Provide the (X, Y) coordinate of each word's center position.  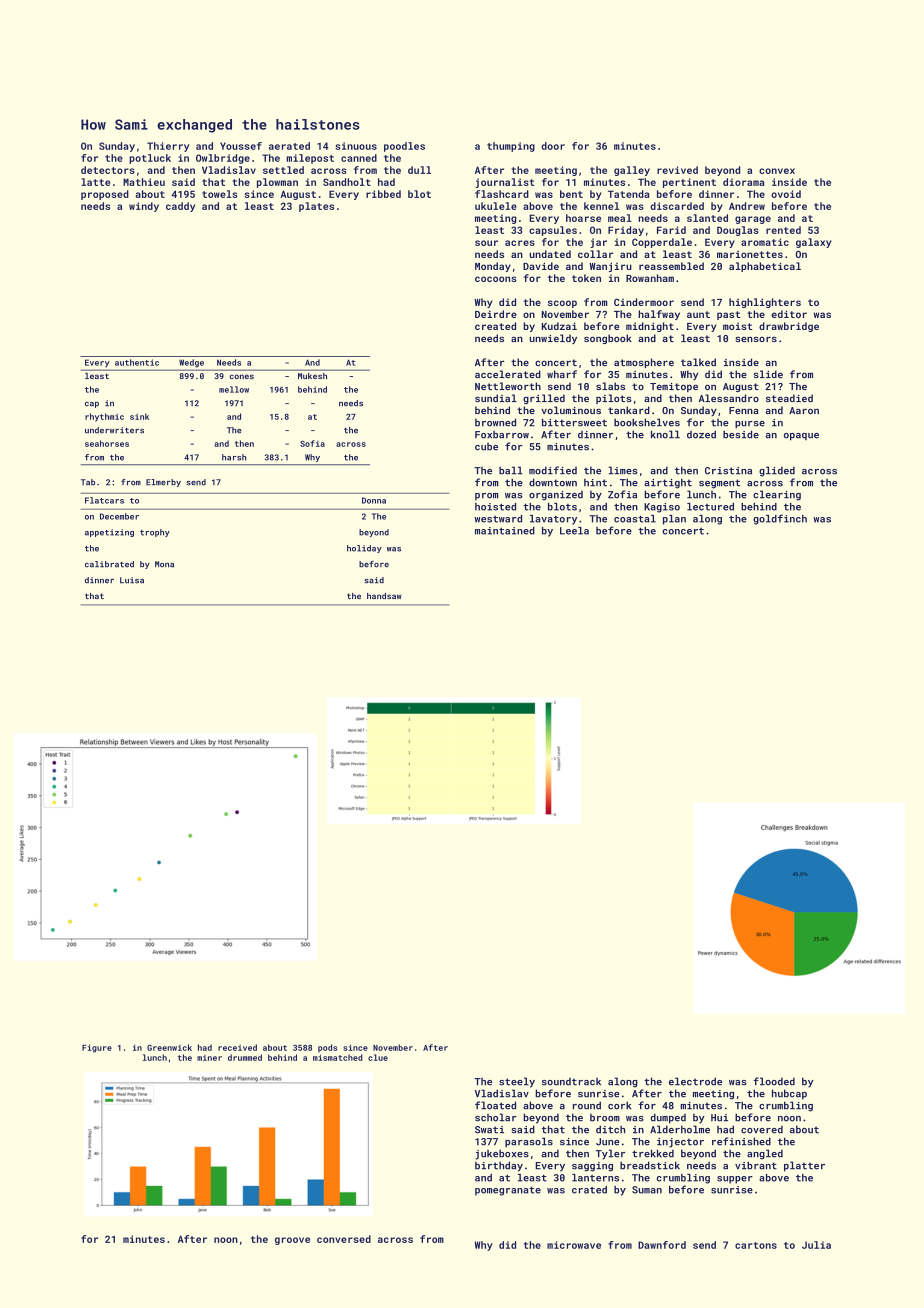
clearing (777, 495)
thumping (511, 147)
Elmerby (163, 483)
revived (677, 170)
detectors (108, 170)
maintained (505, 531)
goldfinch (780, 519)
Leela (574, 531)
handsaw (384, 596)
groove (292, 1241)
